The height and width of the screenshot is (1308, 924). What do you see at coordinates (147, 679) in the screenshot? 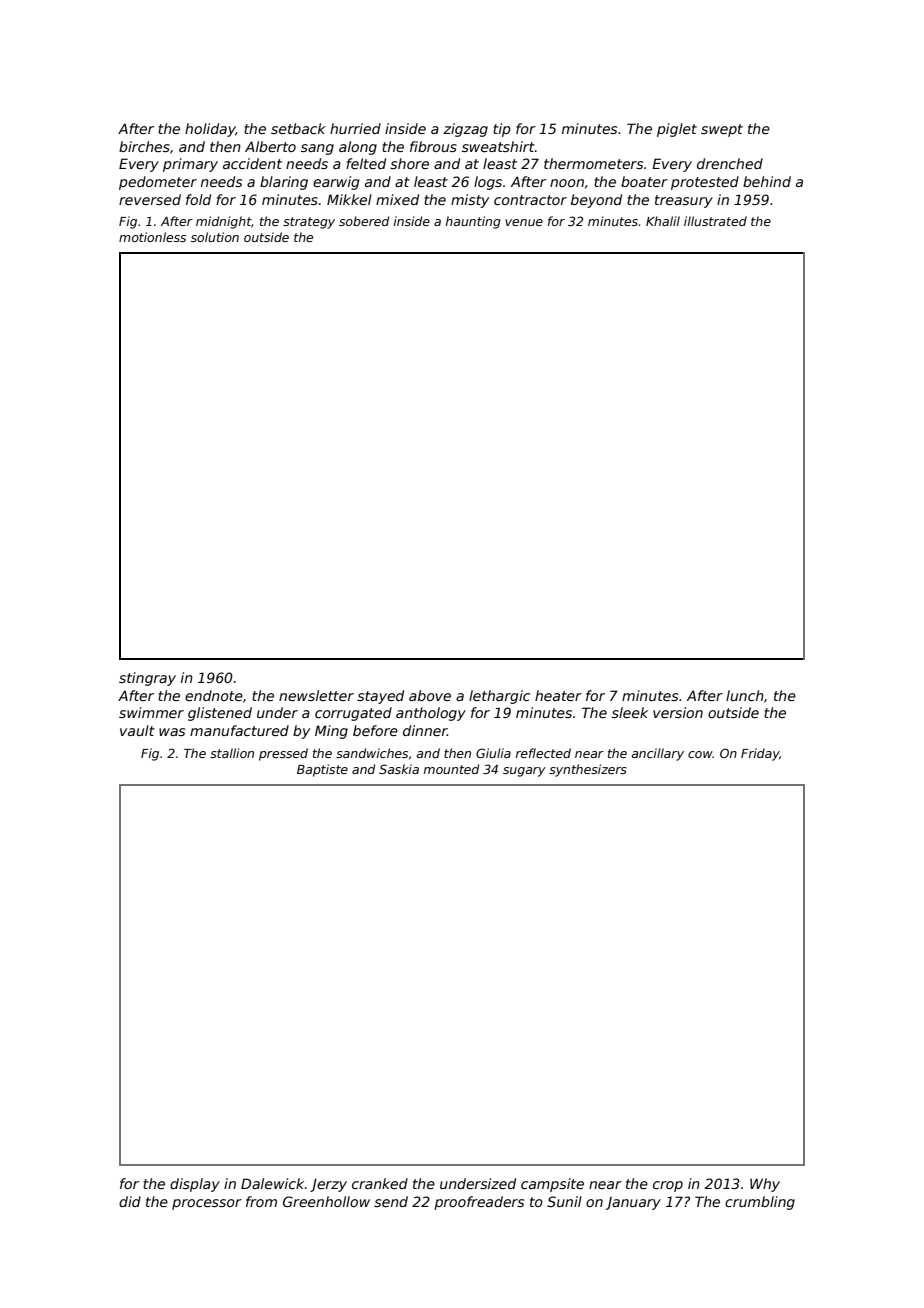
I see `stingray` at bounding box center [147, 679].
